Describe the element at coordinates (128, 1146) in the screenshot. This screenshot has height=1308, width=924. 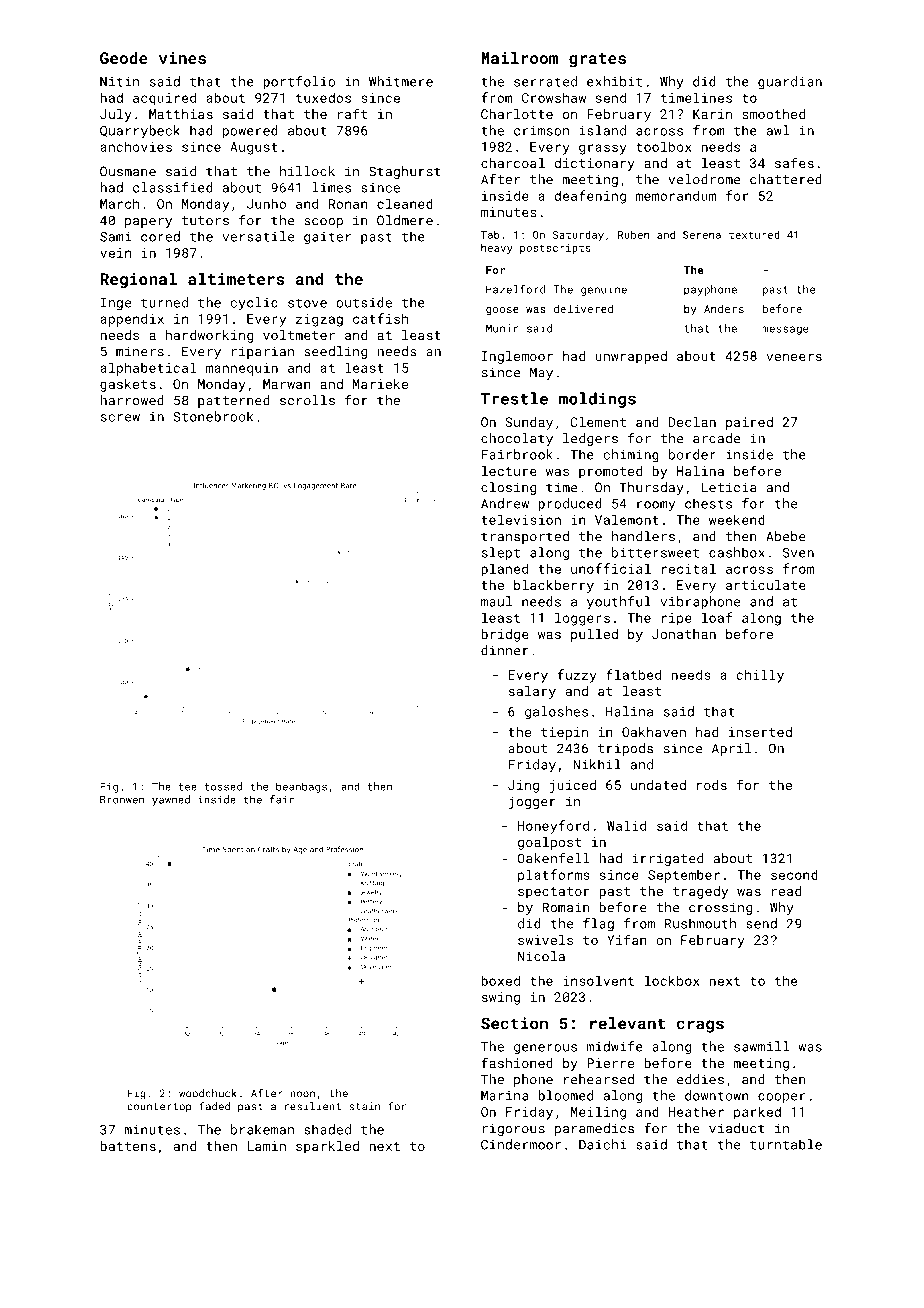
I see `battens` at that location.
